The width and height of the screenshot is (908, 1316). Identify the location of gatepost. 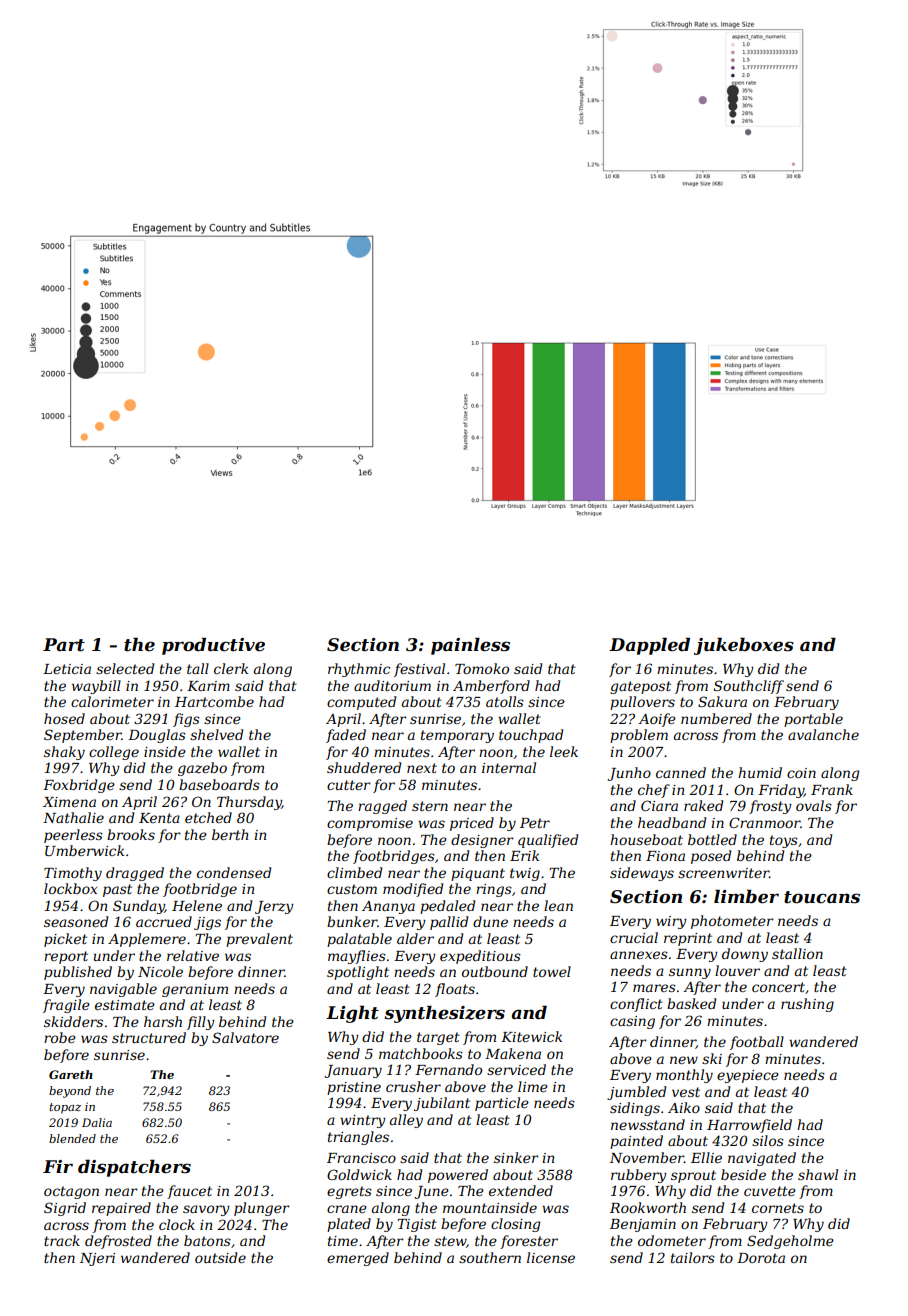
(640, 687).
